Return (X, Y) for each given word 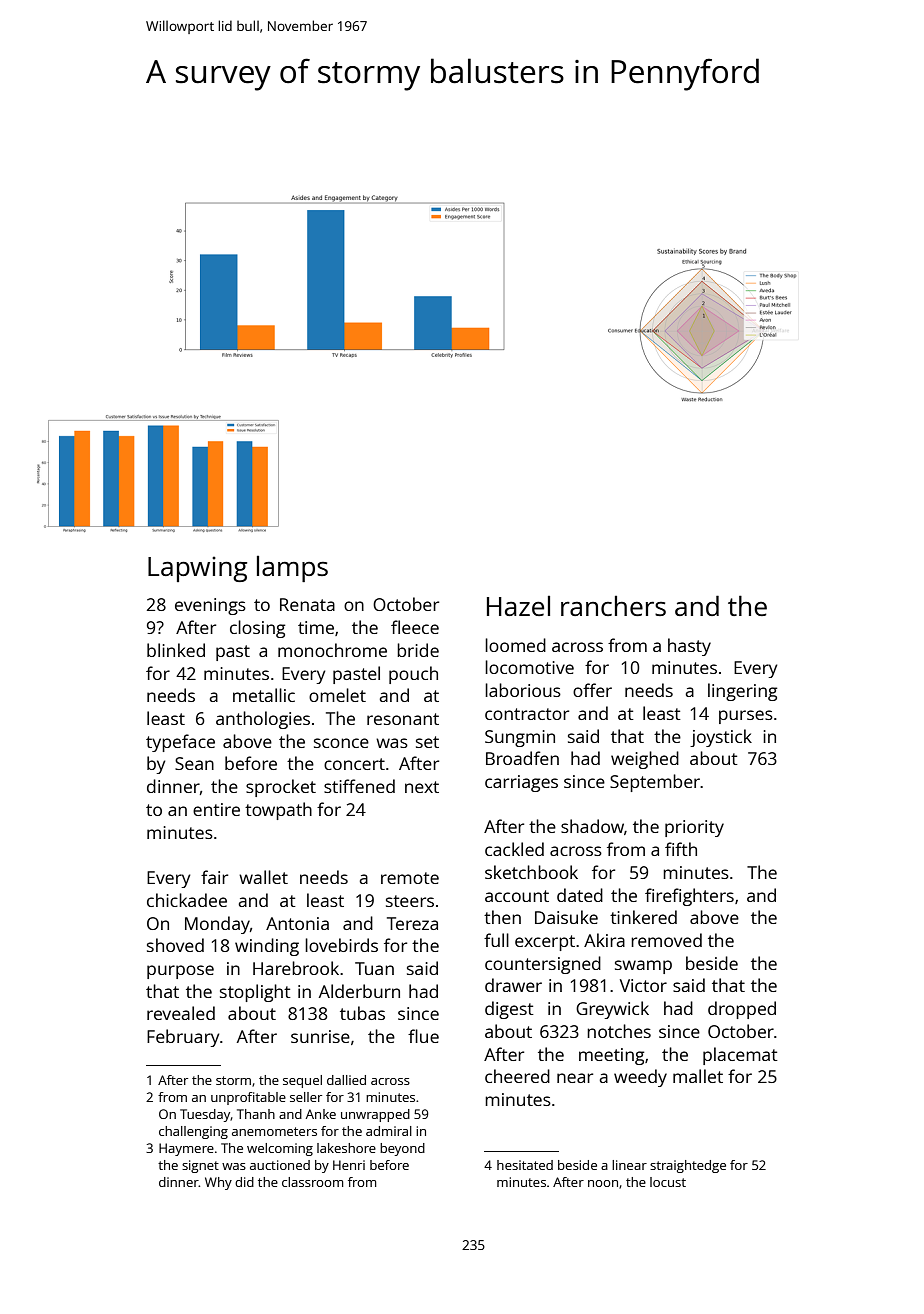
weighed (645, 760)
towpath (278, 811)
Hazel (518, 606)
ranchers (613, 606)
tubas (362, 1013)
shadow (592, 826)
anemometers (274, 1131)
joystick (721, 738)
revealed (181, 1013)
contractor (527, 714)
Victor (643, 985)
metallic (264, 695)
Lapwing (197, 569)
